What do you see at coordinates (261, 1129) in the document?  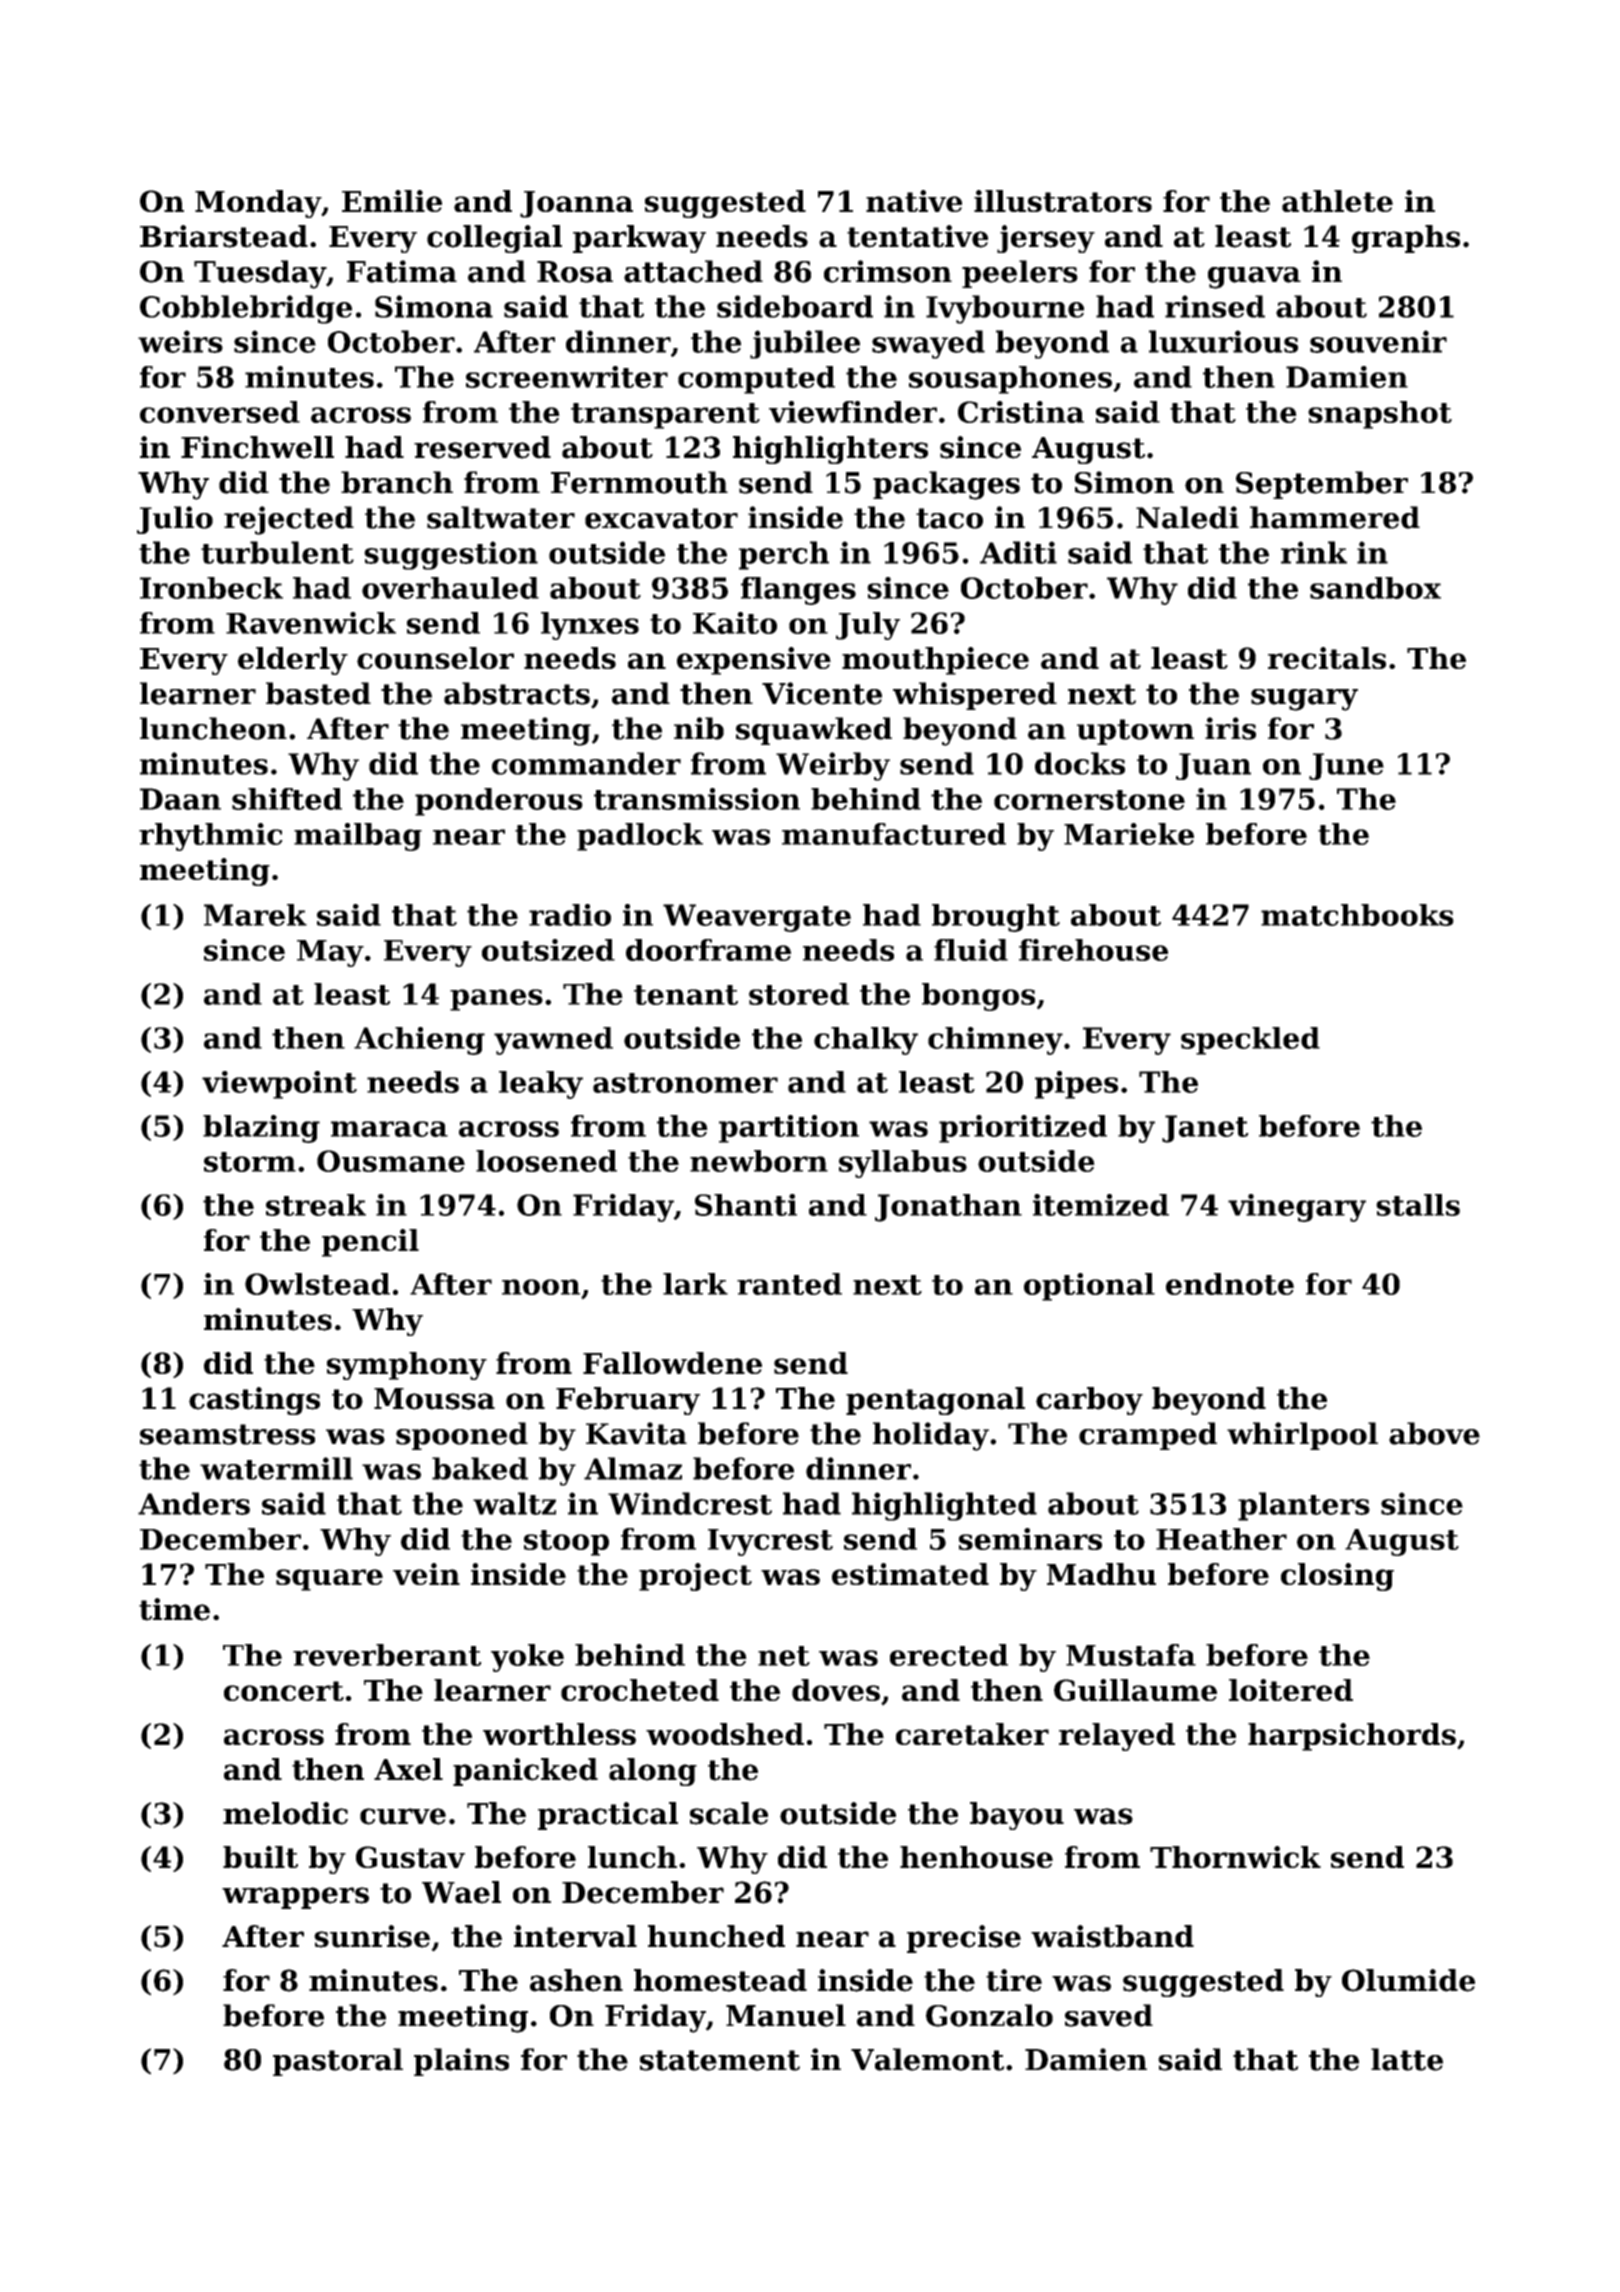 I see `blazing` at bounding box center [261, 1129].
